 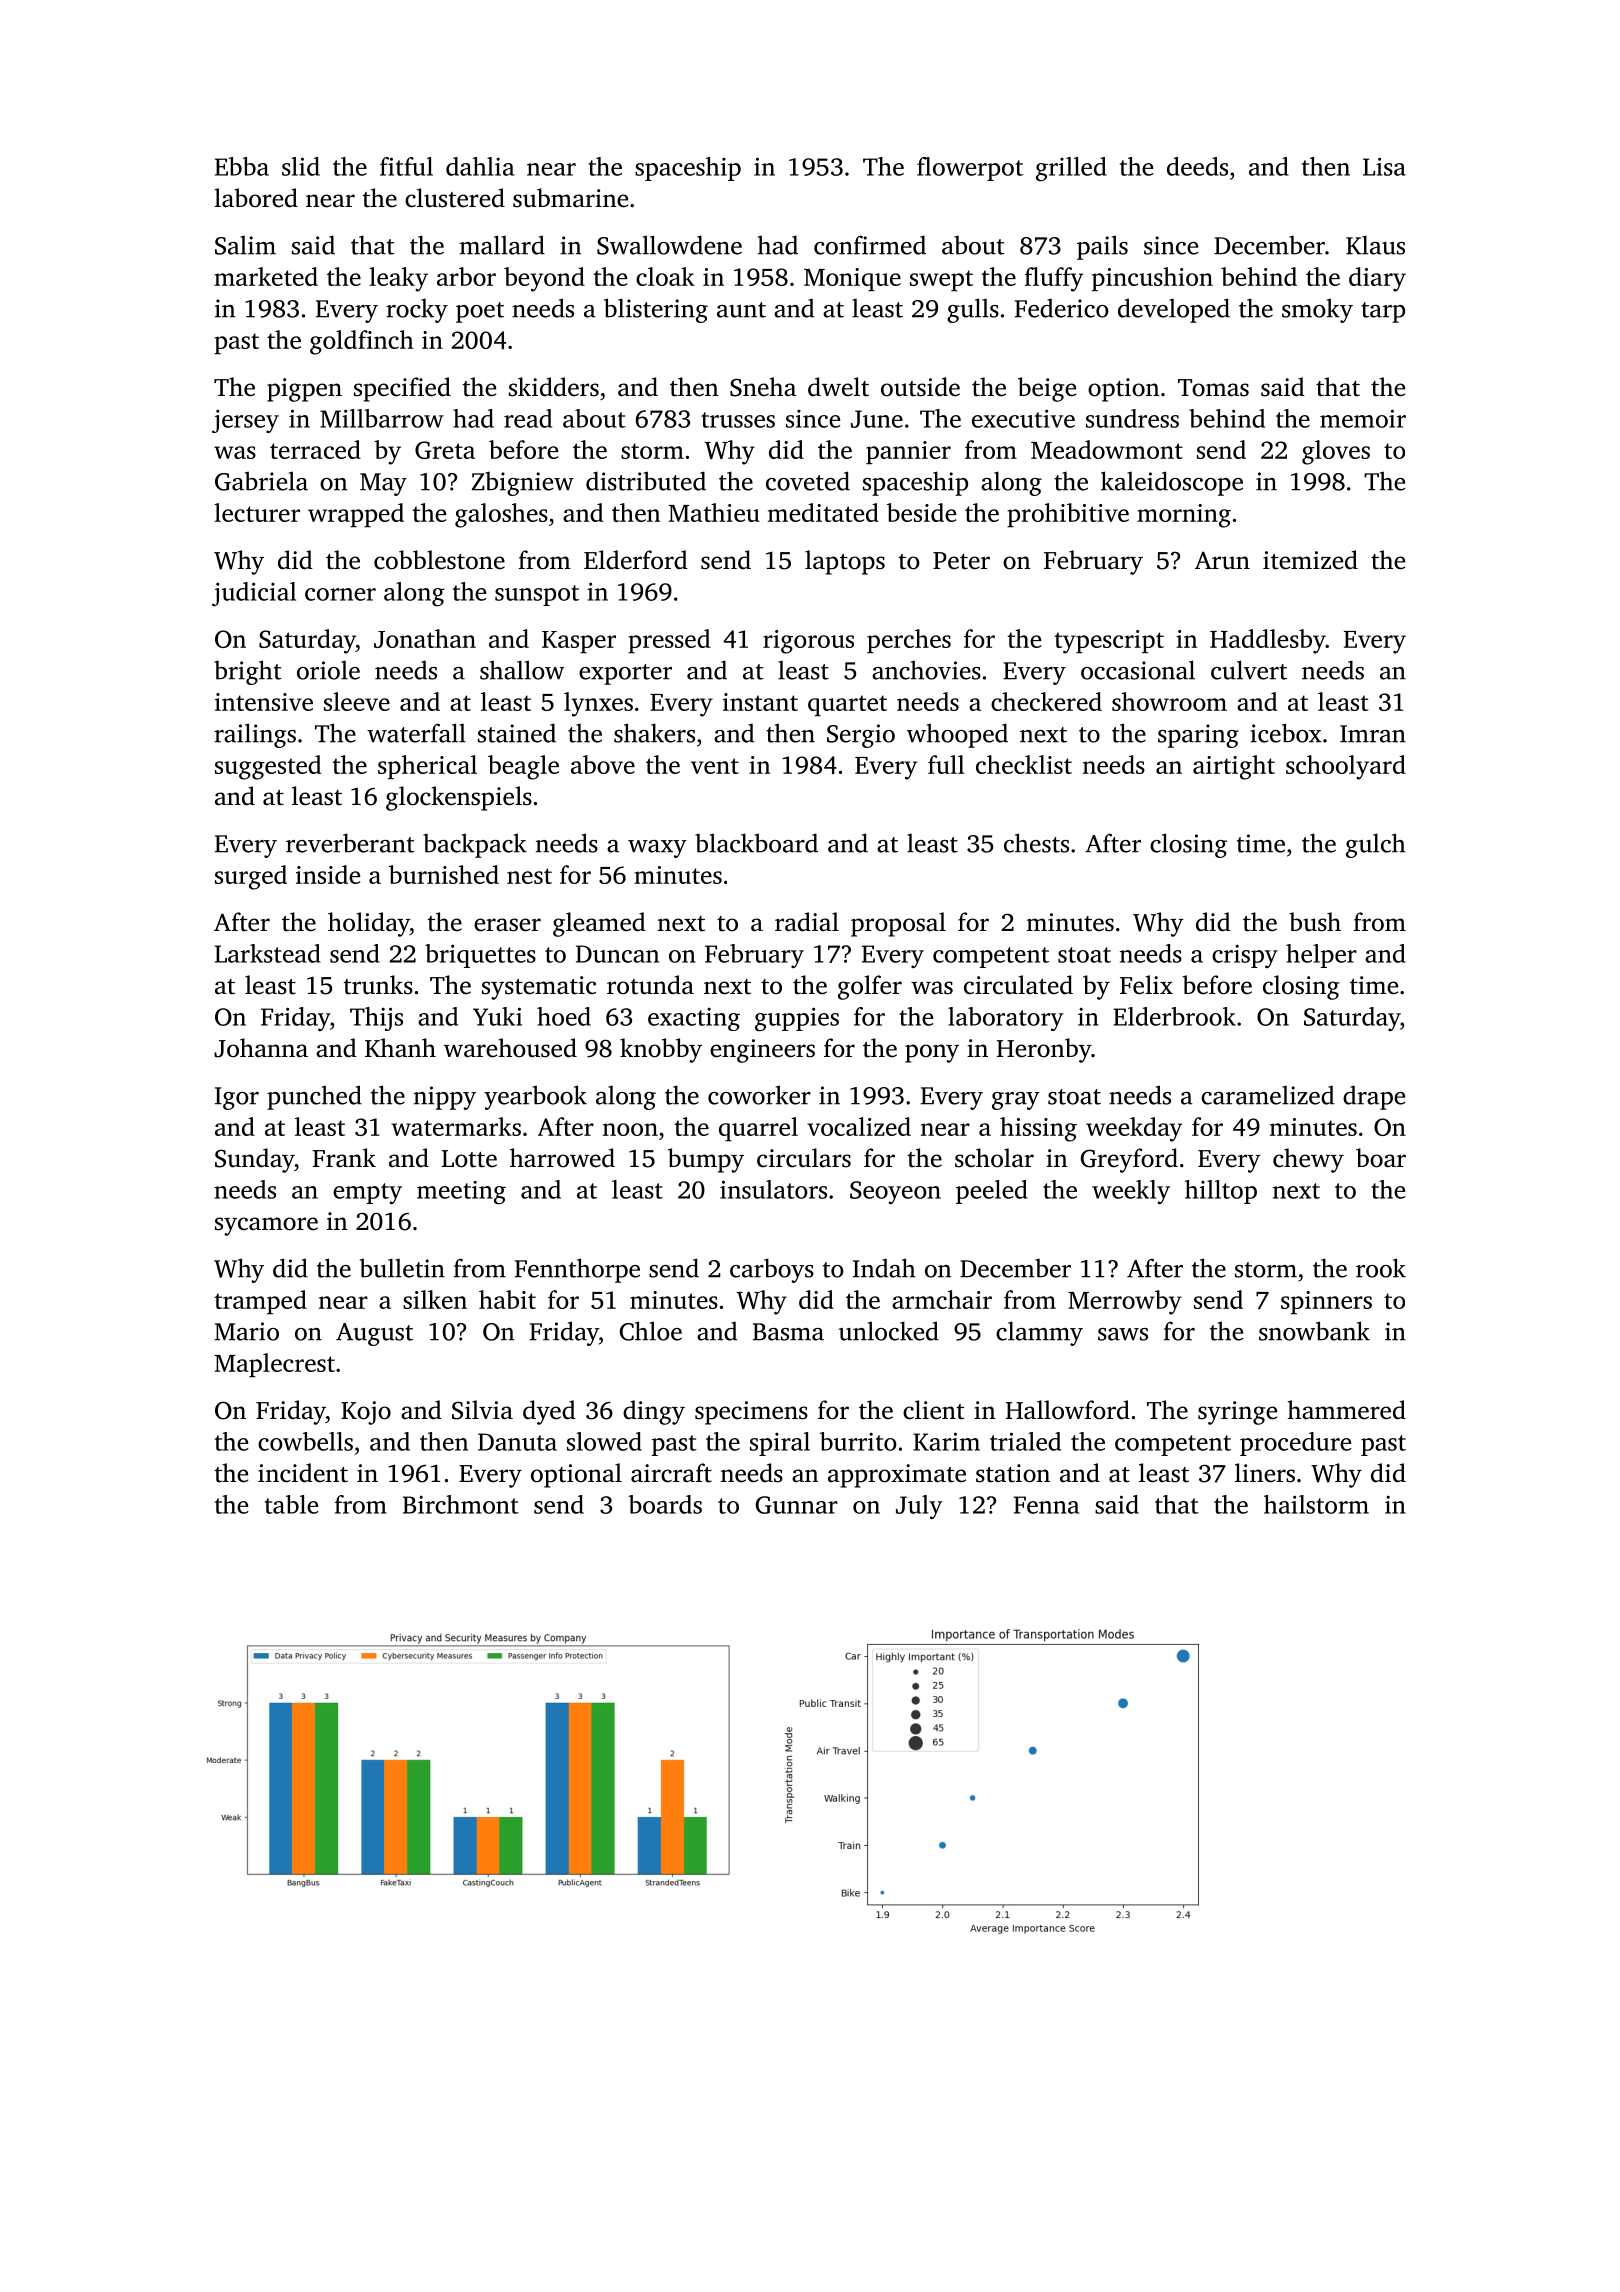 I want to click on wrapped, so click(x=356, y=515).
